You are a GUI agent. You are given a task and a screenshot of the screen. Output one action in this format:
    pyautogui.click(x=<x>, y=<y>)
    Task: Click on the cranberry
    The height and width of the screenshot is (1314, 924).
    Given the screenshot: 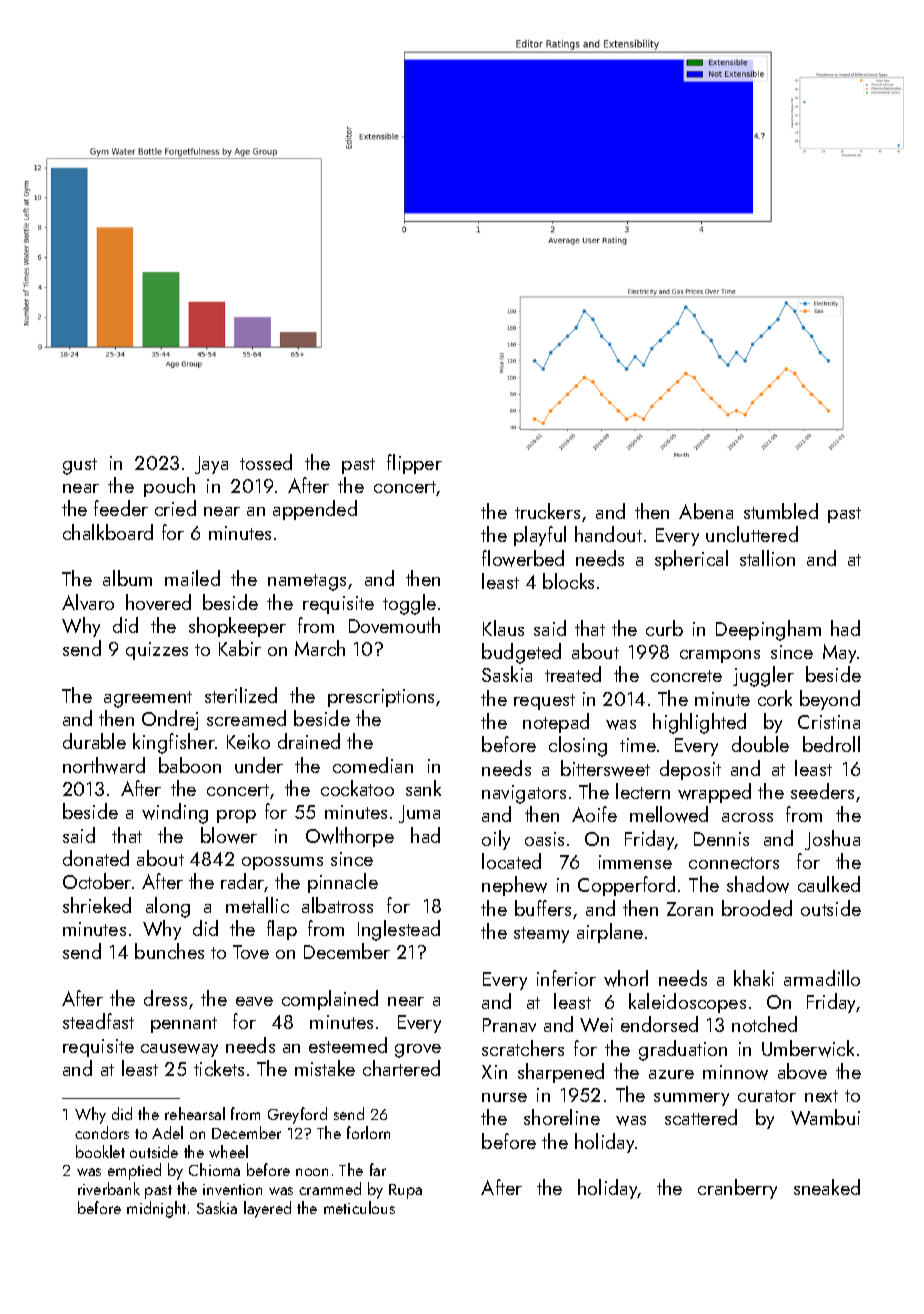 What is the action you would take?
    pyautogui.click(x=737, y=1189)
